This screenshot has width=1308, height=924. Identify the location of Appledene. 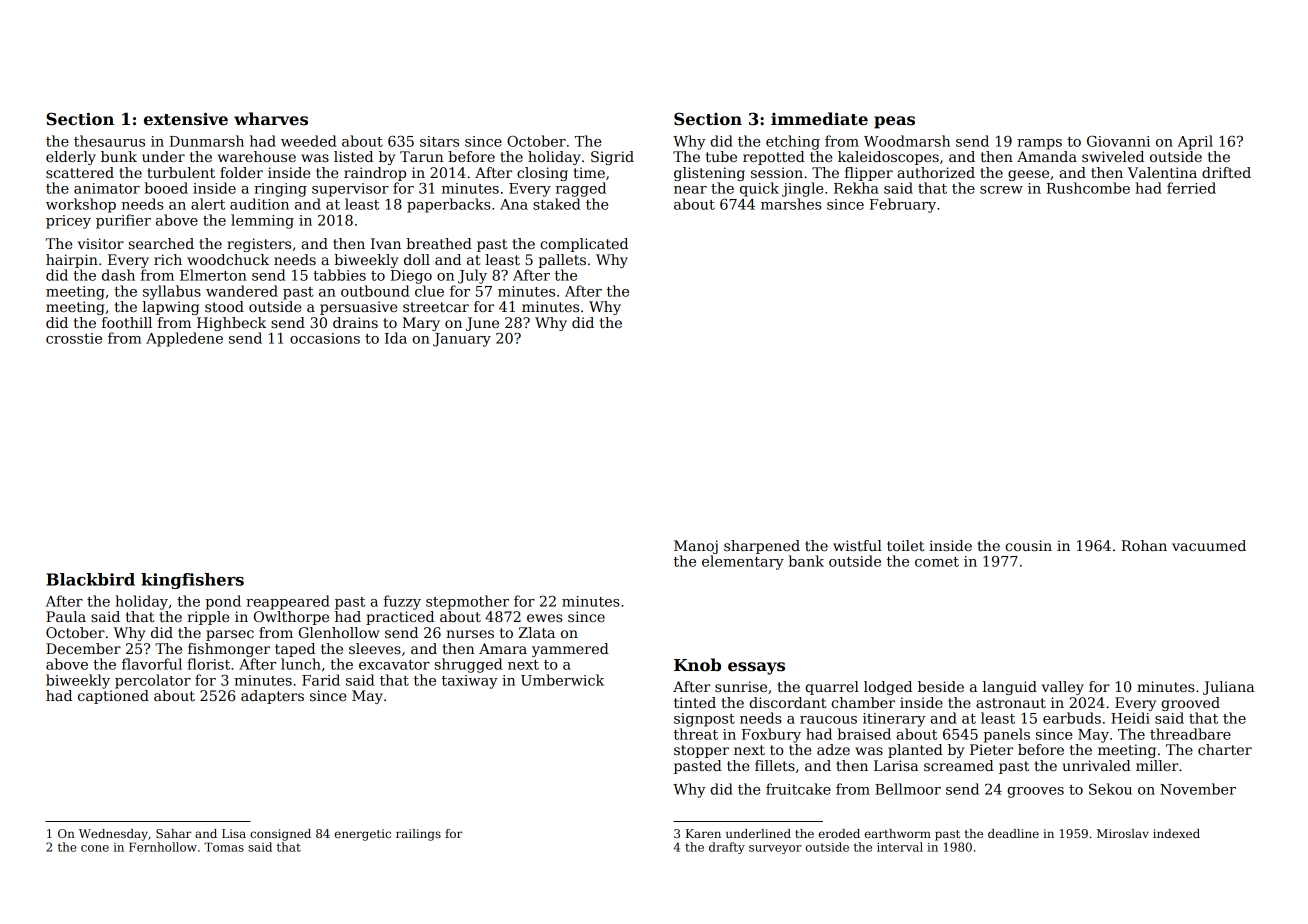
(184, 339).
